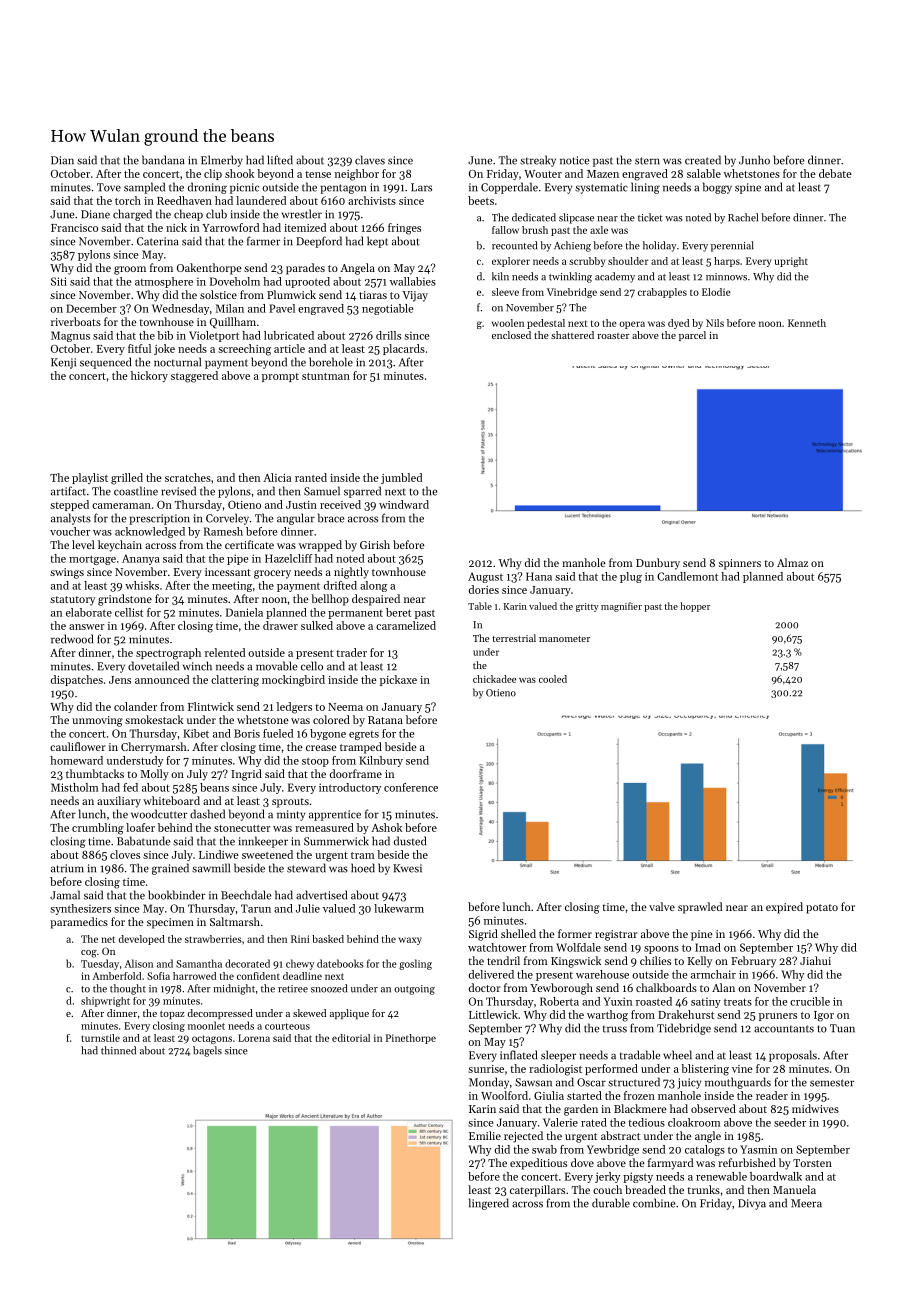  Describe the element at coordinates (832, 1083) in the page. I see `semester` at that location.
